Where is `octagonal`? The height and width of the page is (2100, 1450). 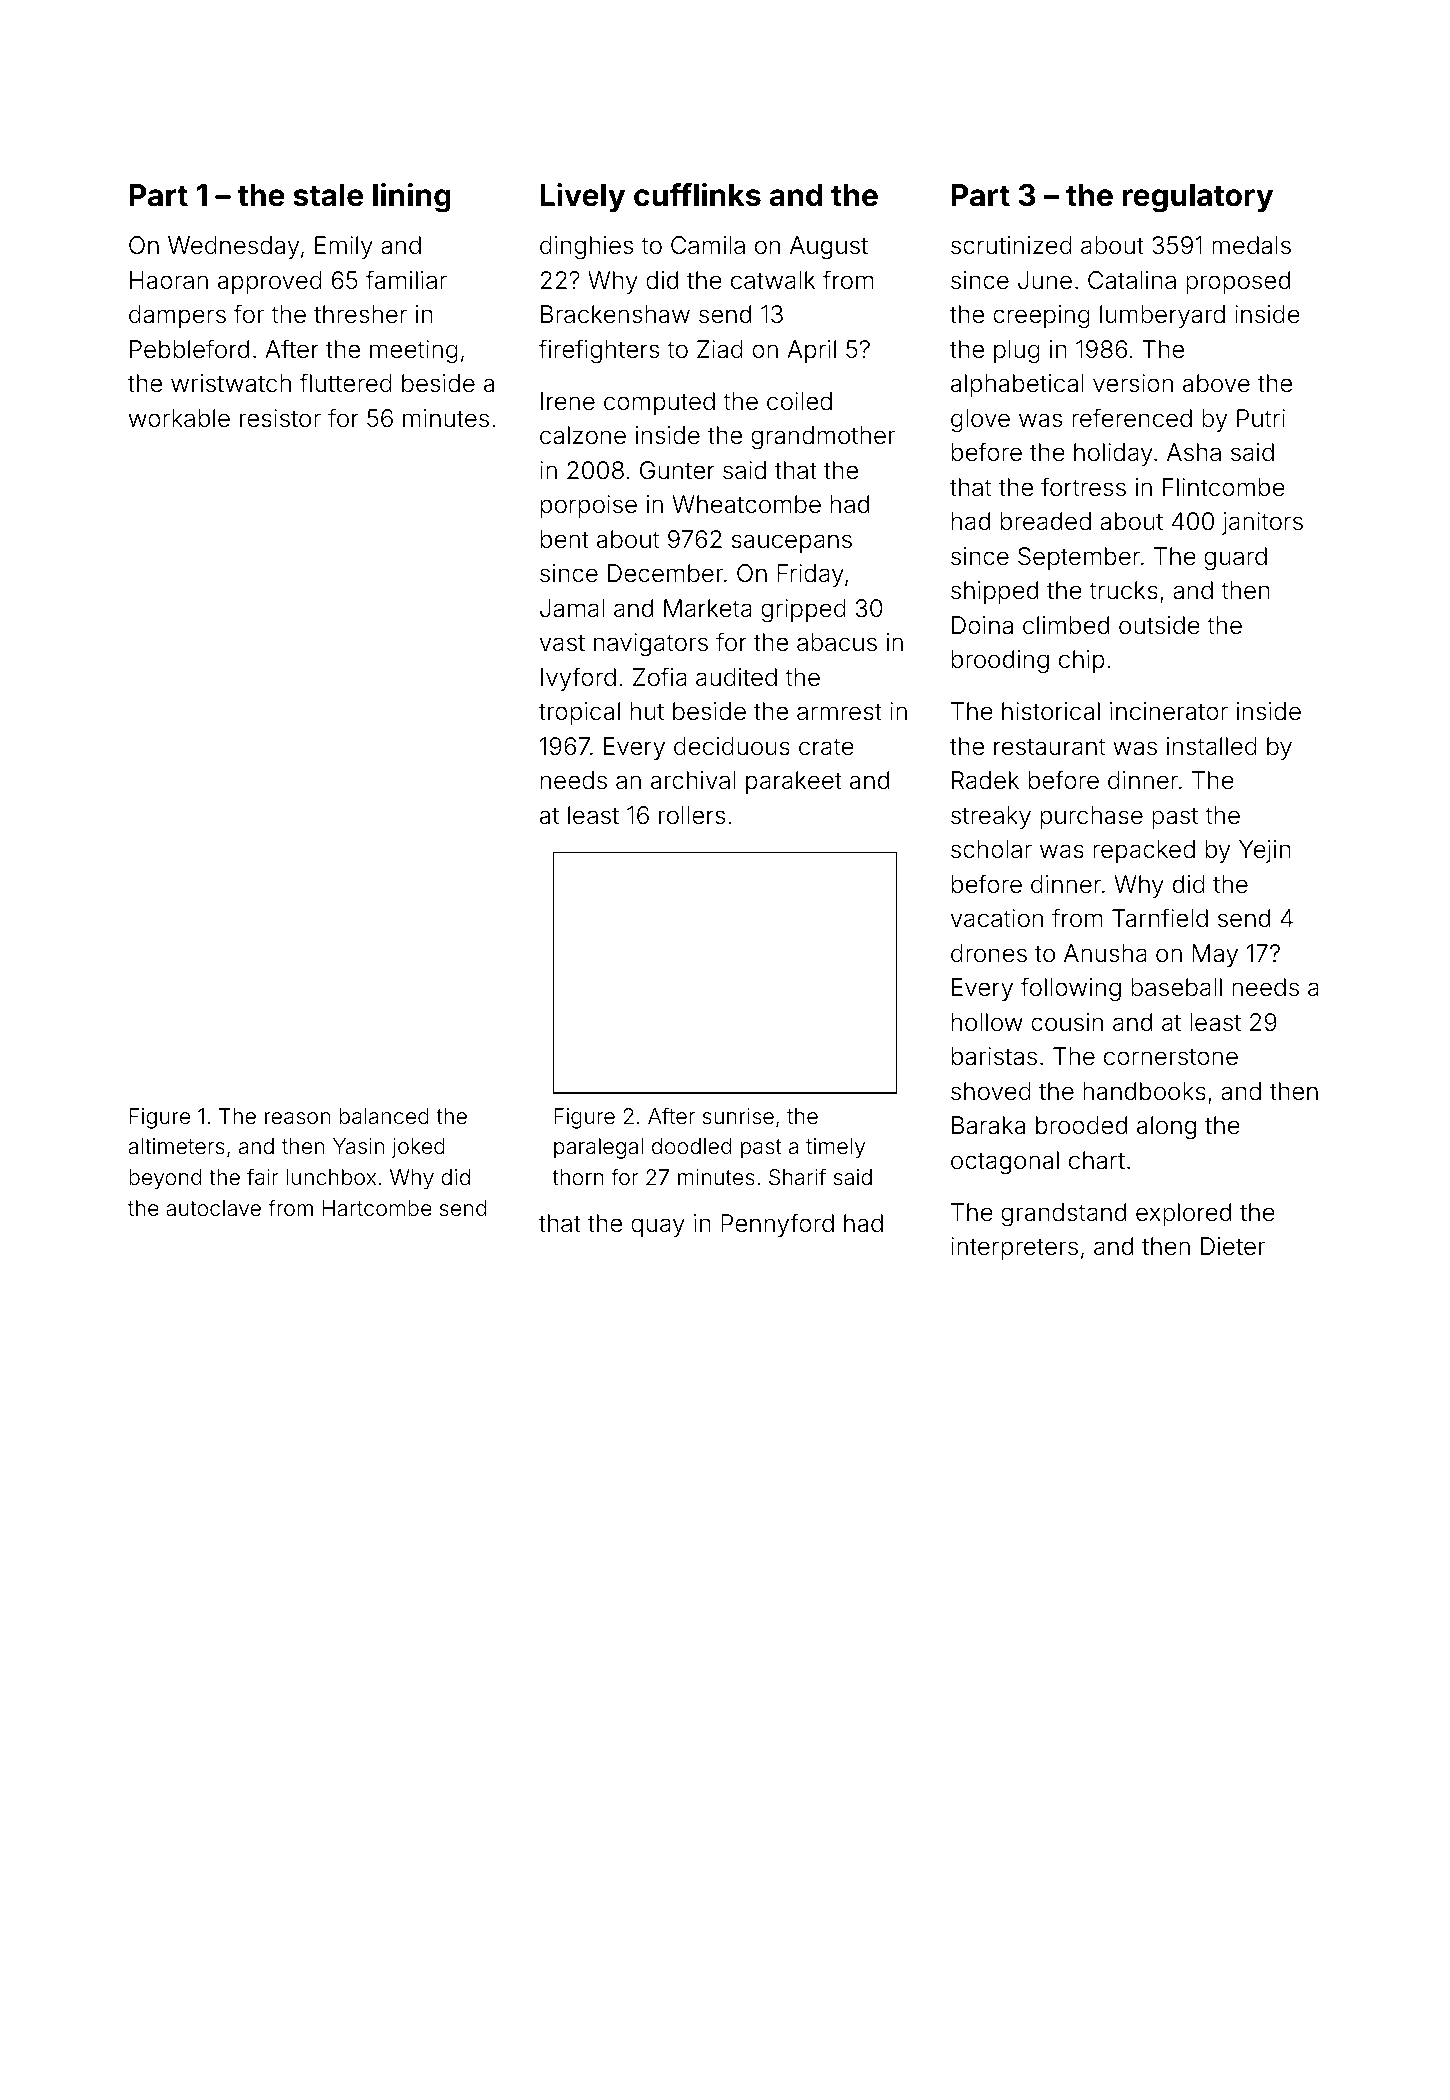
octagonal is located at coordinates (1005, 1162).
